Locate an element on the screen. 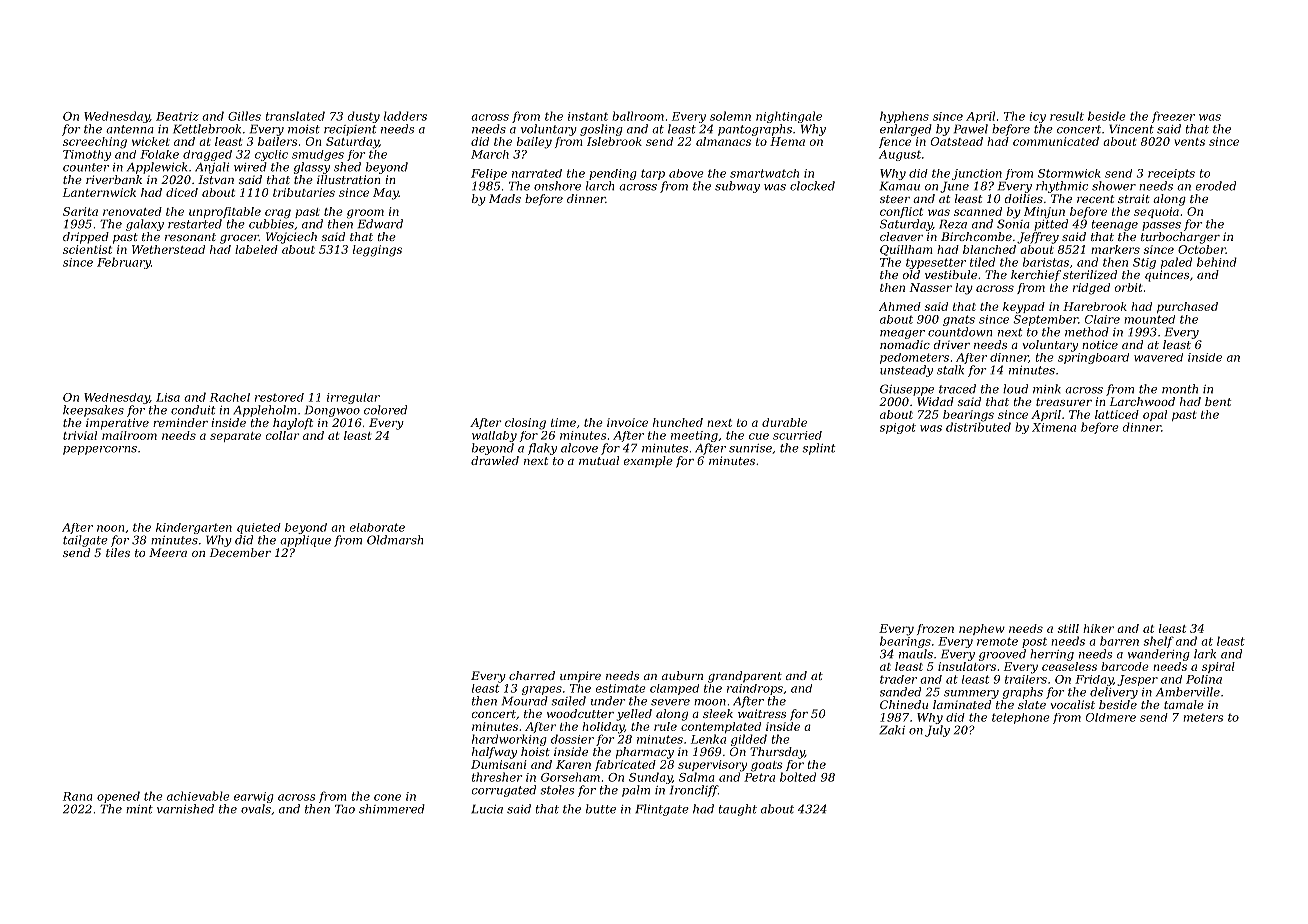 The height and width of the screenshot is (924, 1308). Beatriz is located at coordinates (177, 116).
